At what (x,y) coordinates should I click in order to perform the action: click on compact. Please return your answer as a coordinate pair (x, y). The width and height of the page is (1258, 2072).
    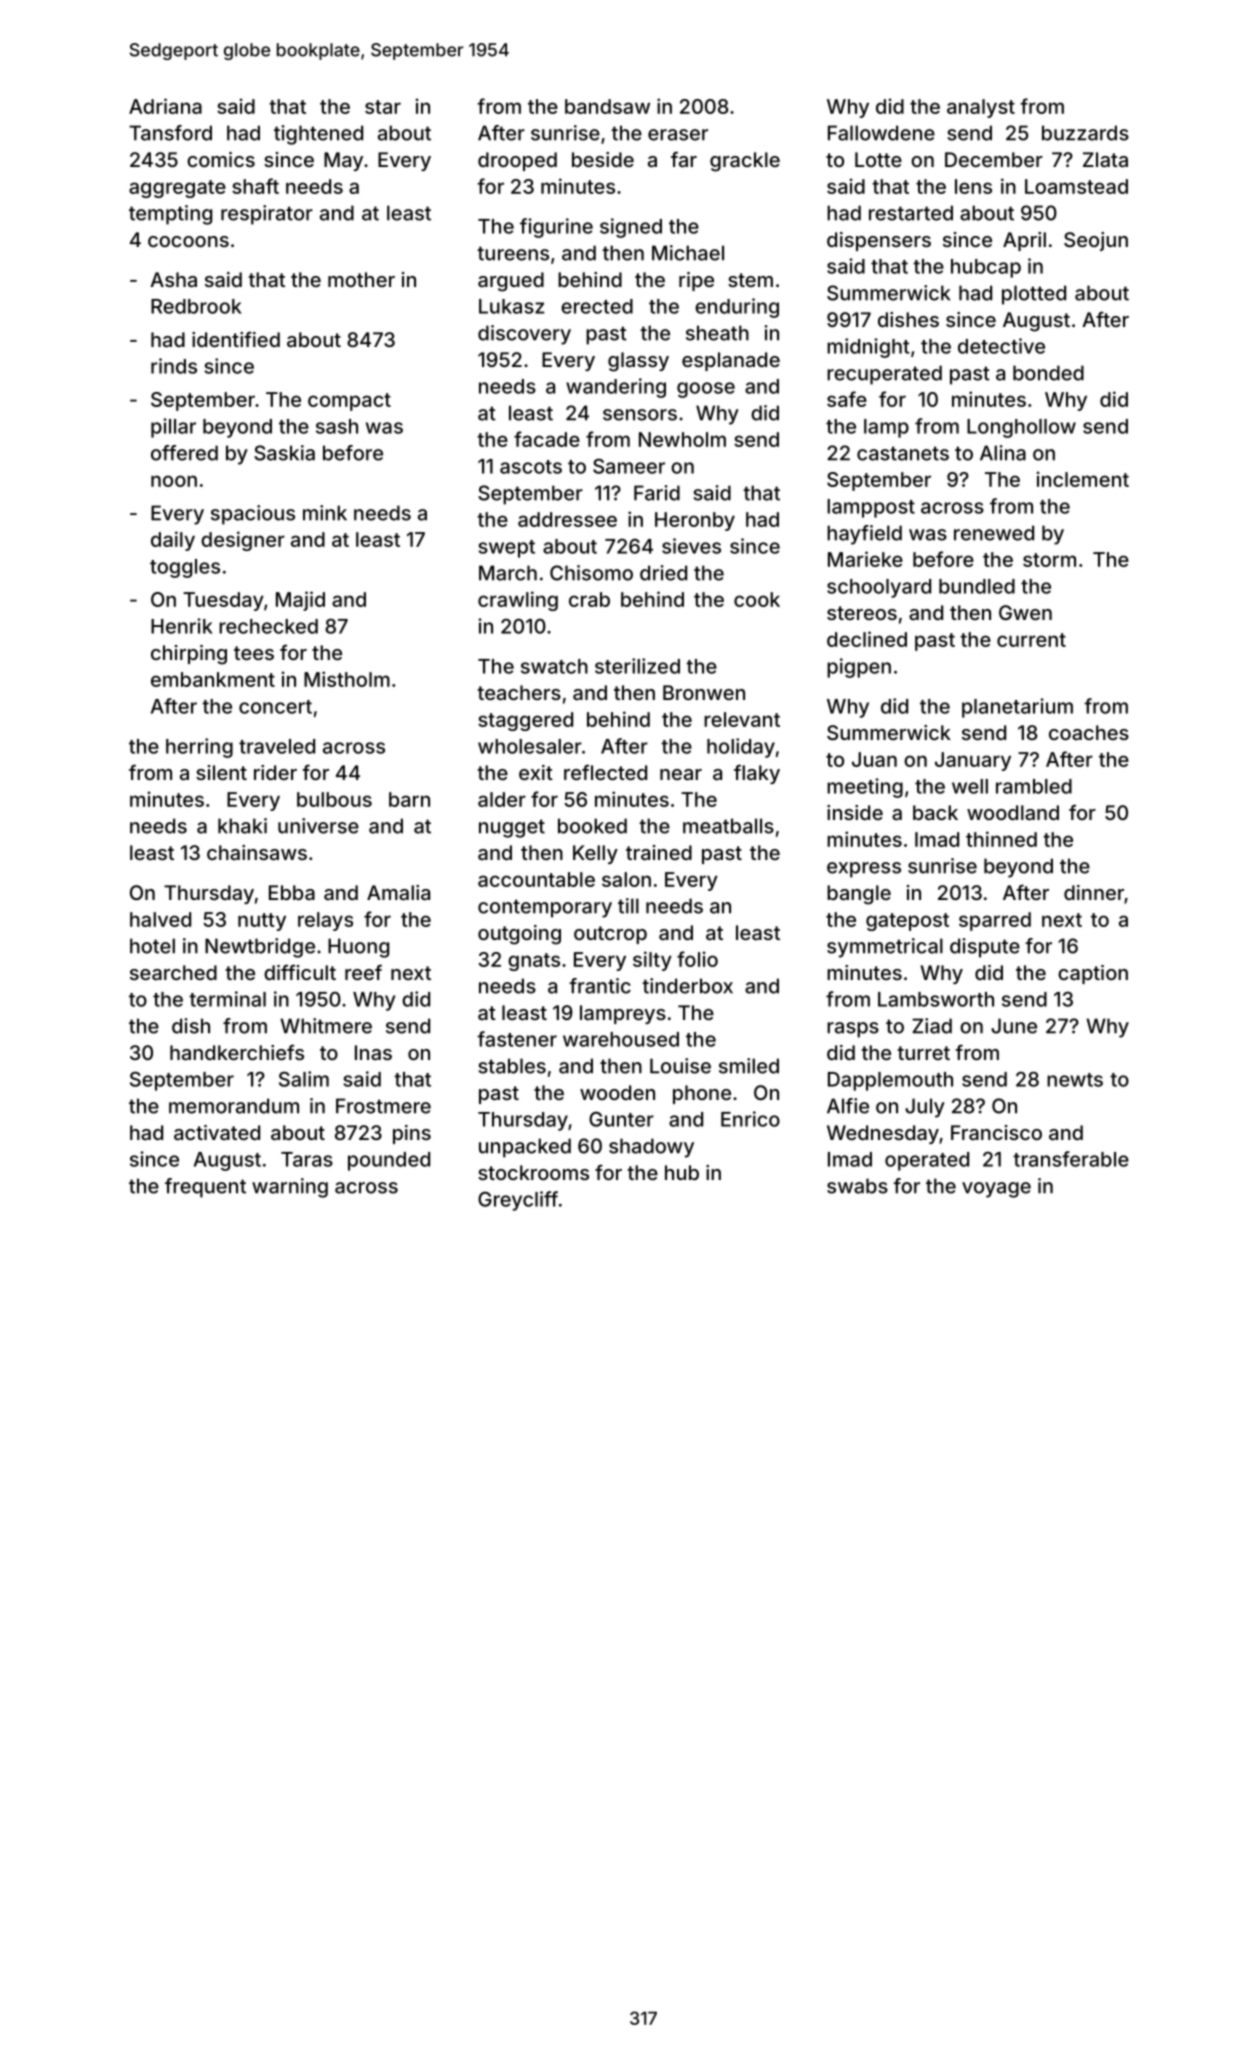
    Looking at the image, I should click on (349, 402).
